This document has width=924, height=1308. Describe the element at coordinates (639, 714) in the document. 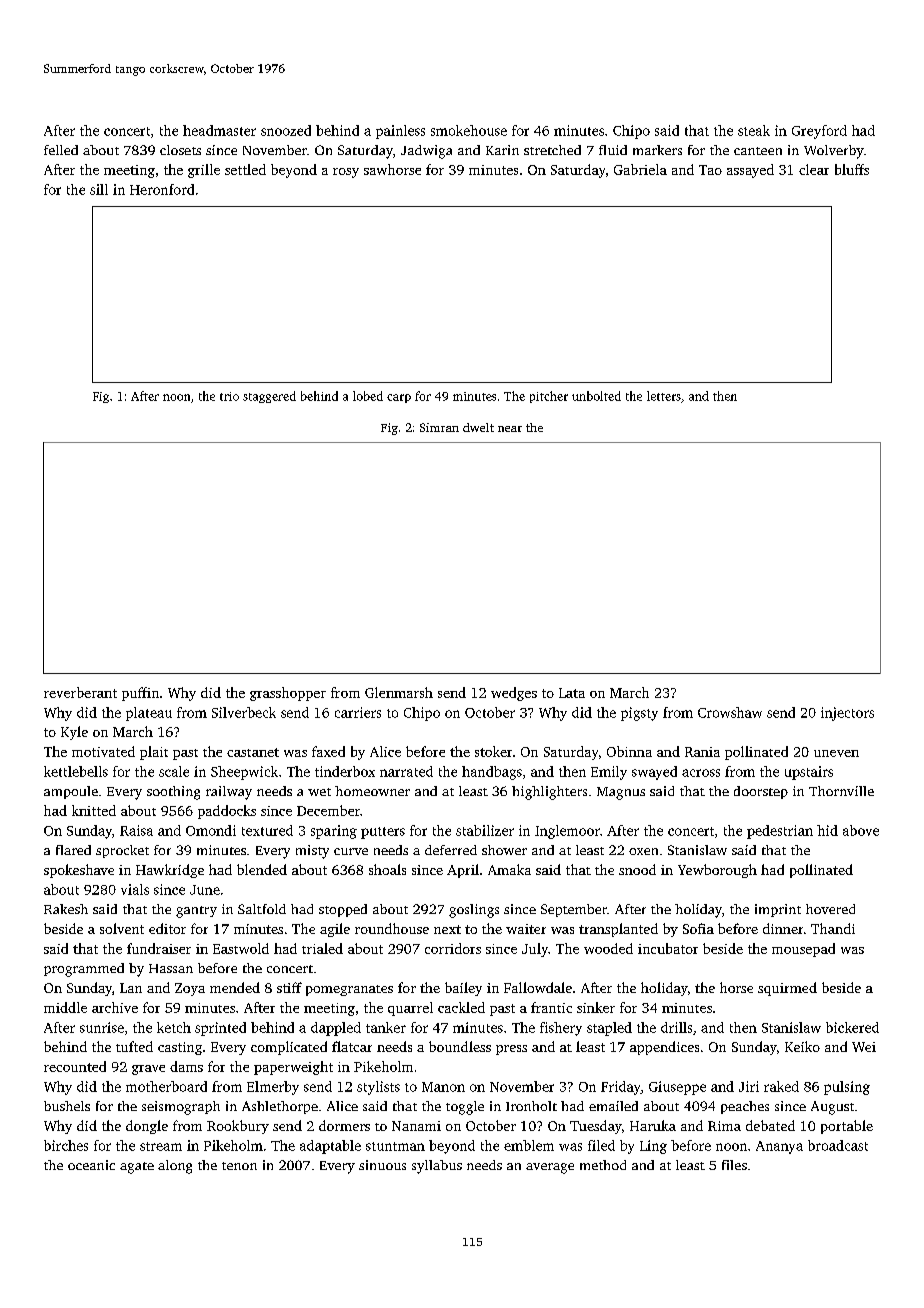

I see `pigsty` at that location.
